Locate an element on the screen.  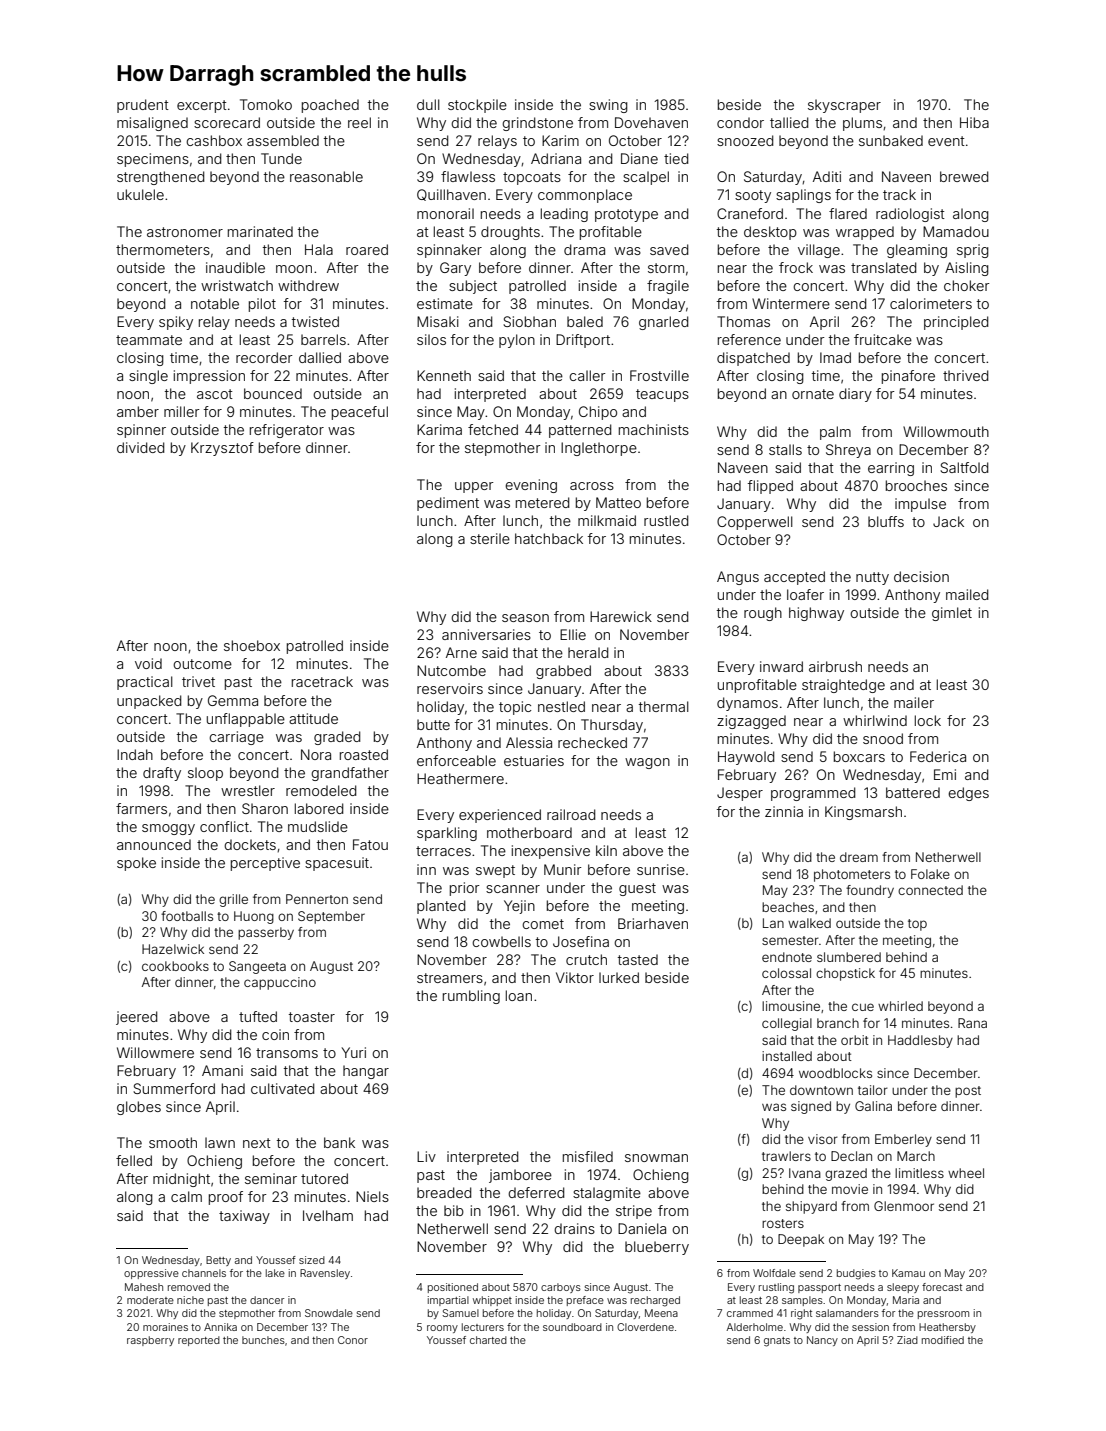
beaches is located at coordinates (788, 907).
